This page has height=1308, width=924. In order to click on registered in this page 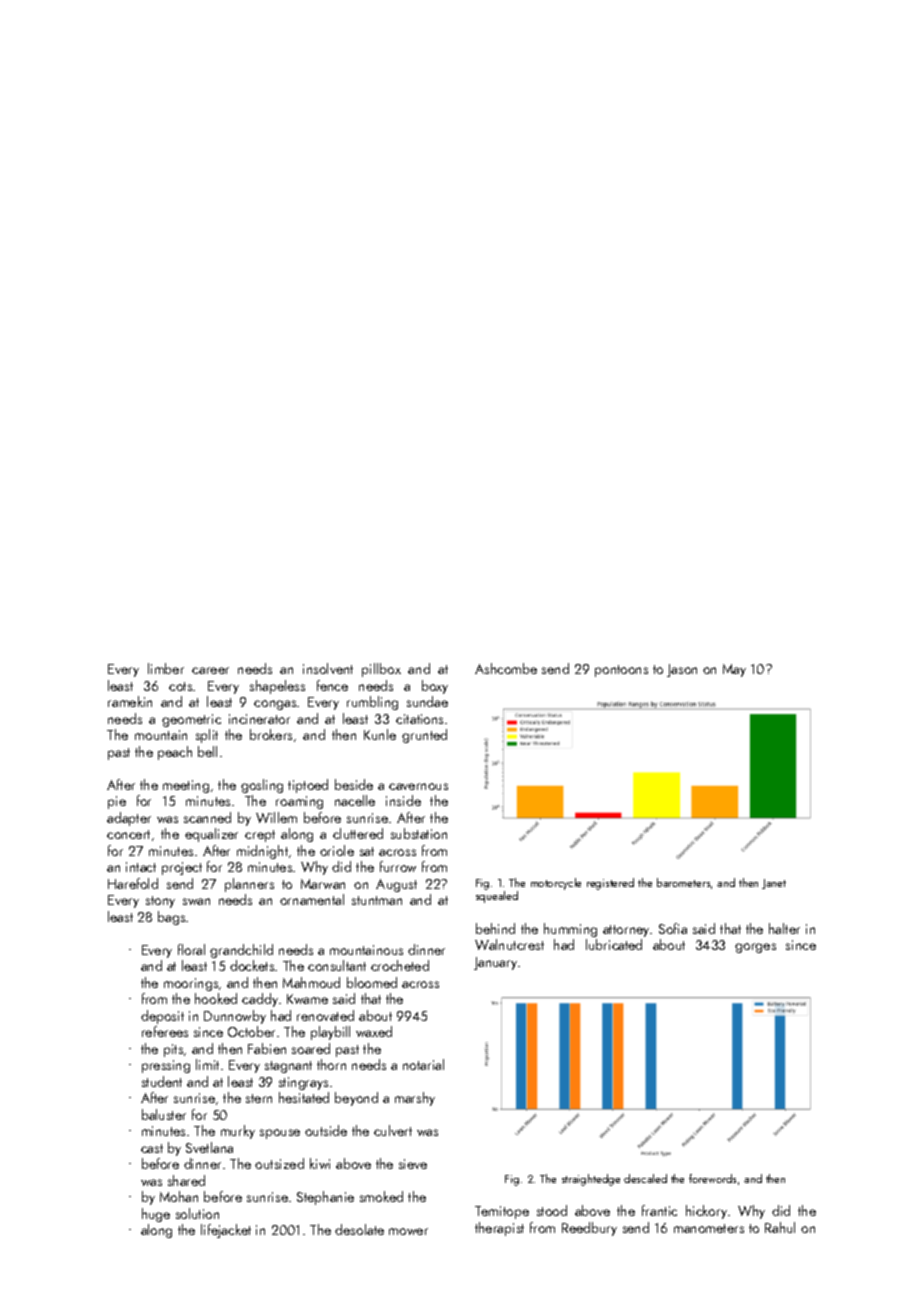, I will do `click(610, 884)`.
